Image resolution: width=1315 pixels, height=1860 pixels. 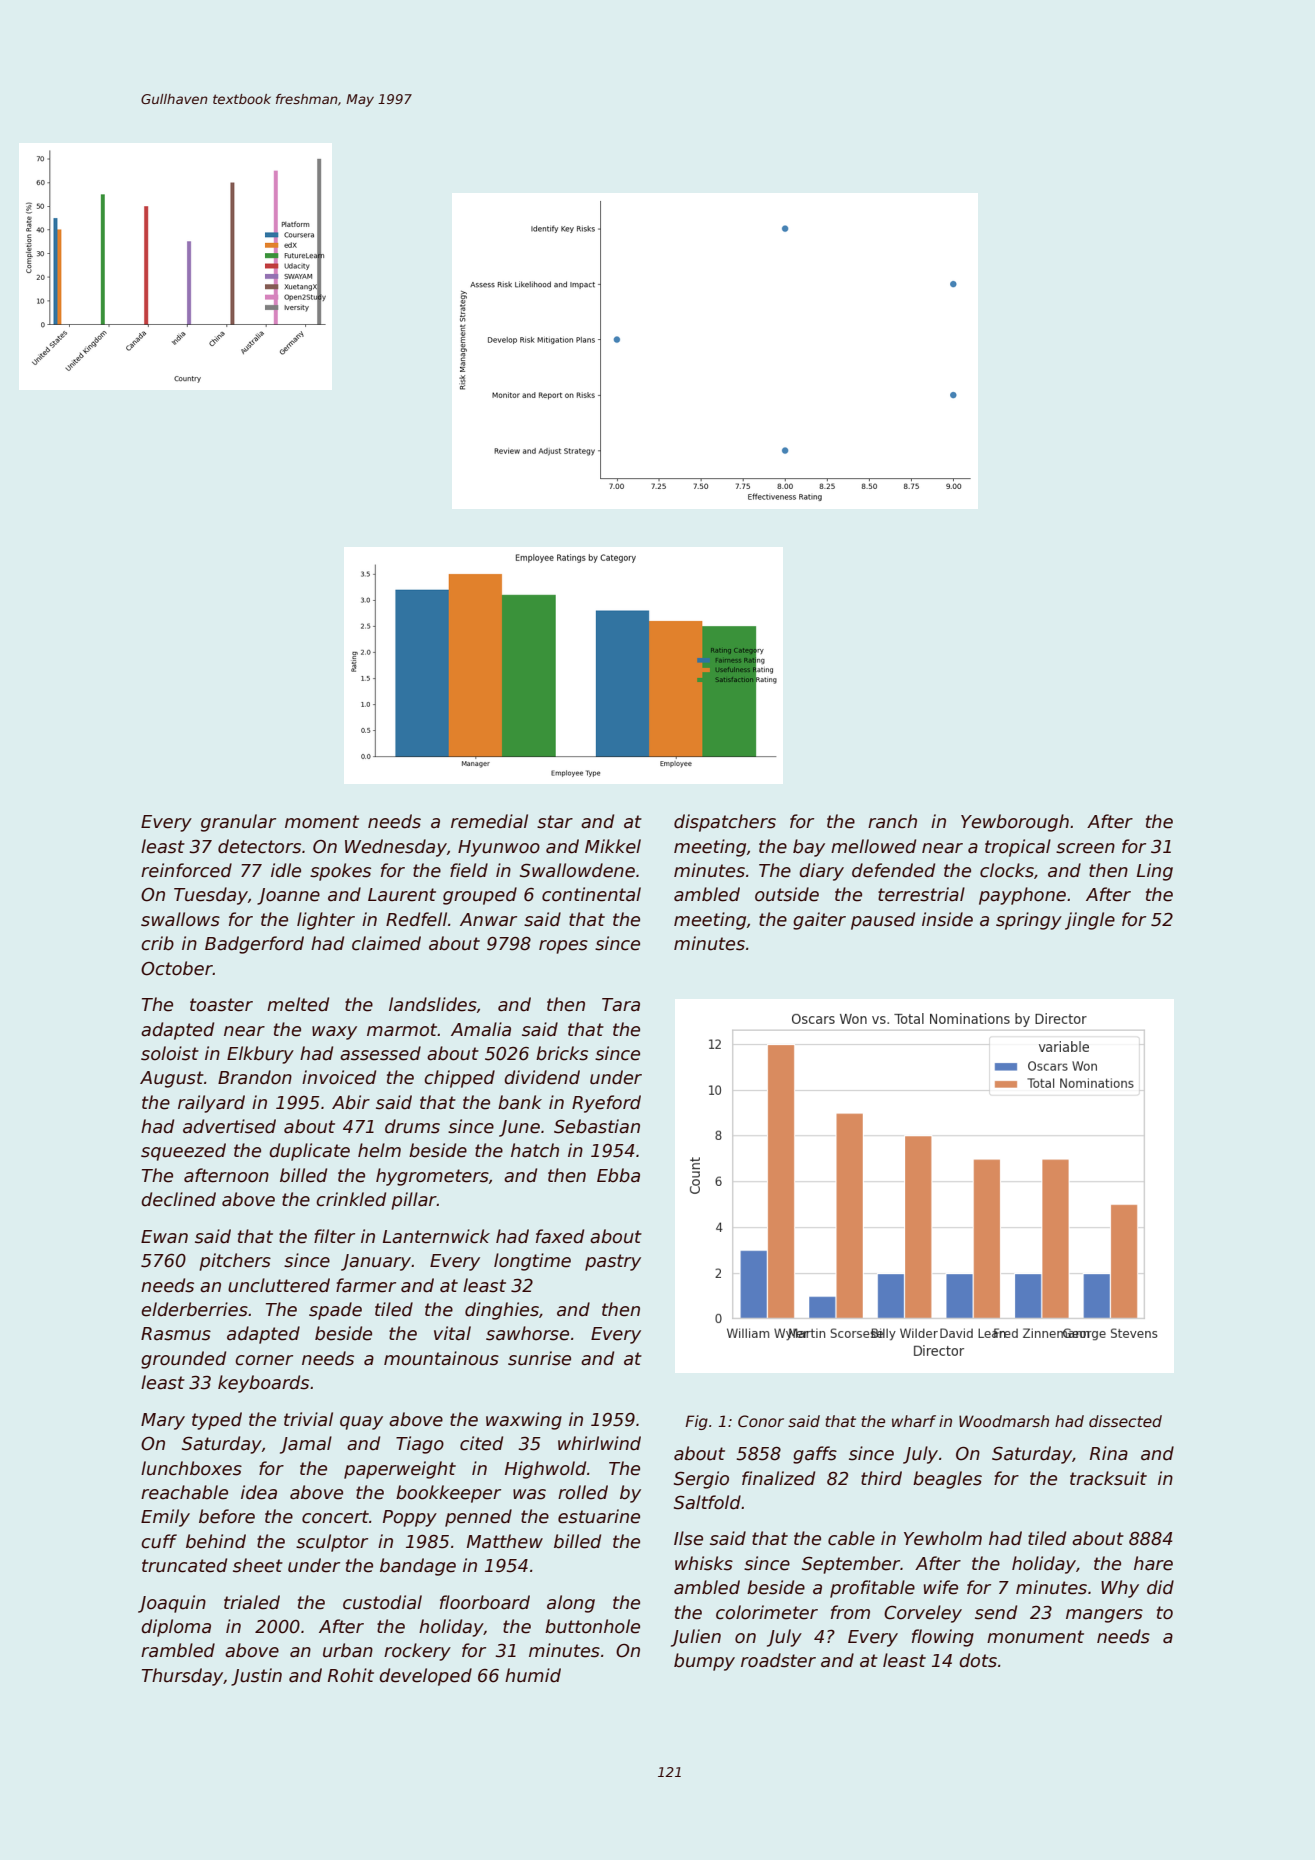 What do you see at coordinates (943, 1538) in the image?
I see `Yewholm` at bounding box center [943, 1538].
